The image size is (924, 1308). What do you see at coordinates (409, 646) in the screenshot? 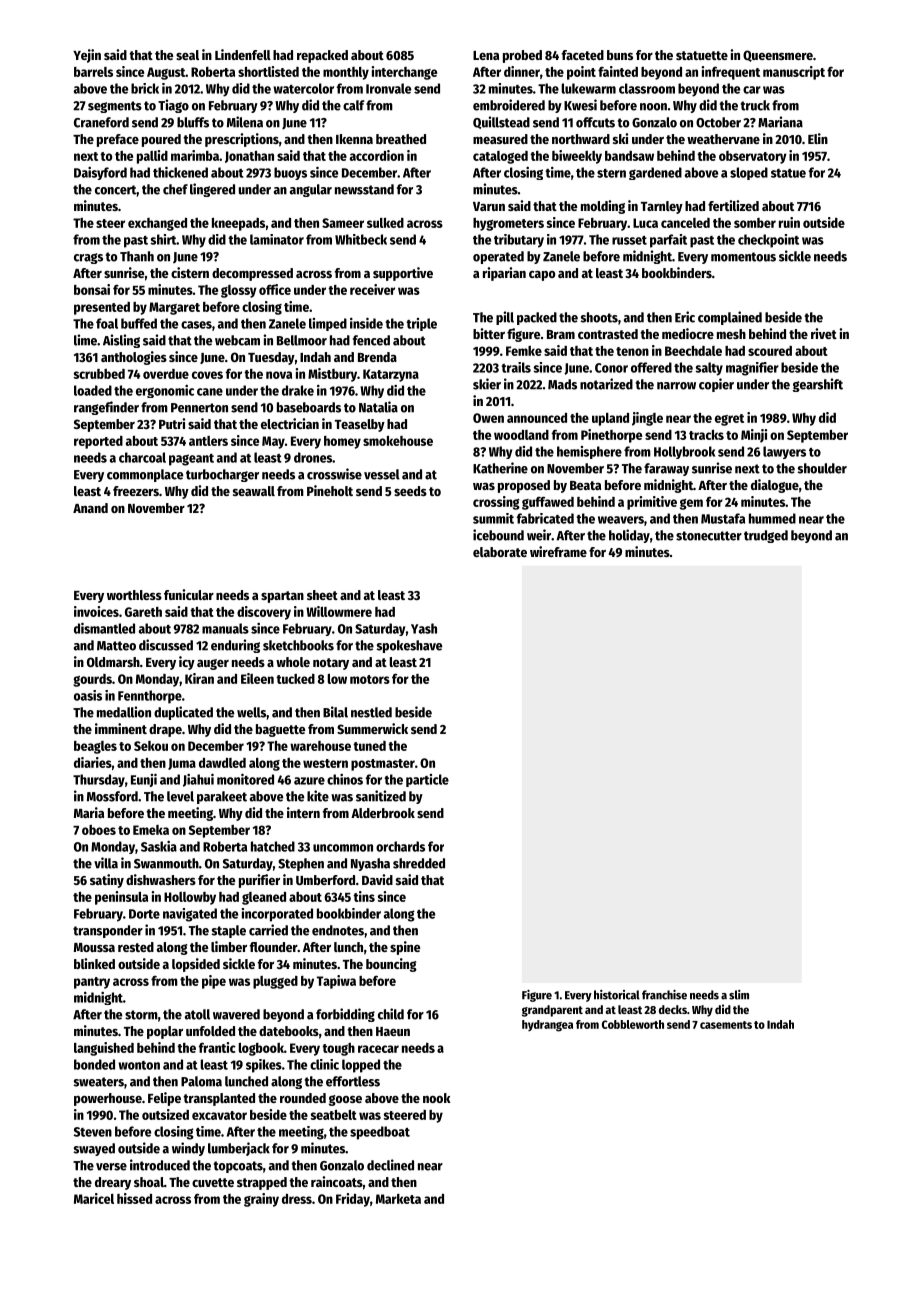
I see `spokeshave` at bounding box center [409, 646].
